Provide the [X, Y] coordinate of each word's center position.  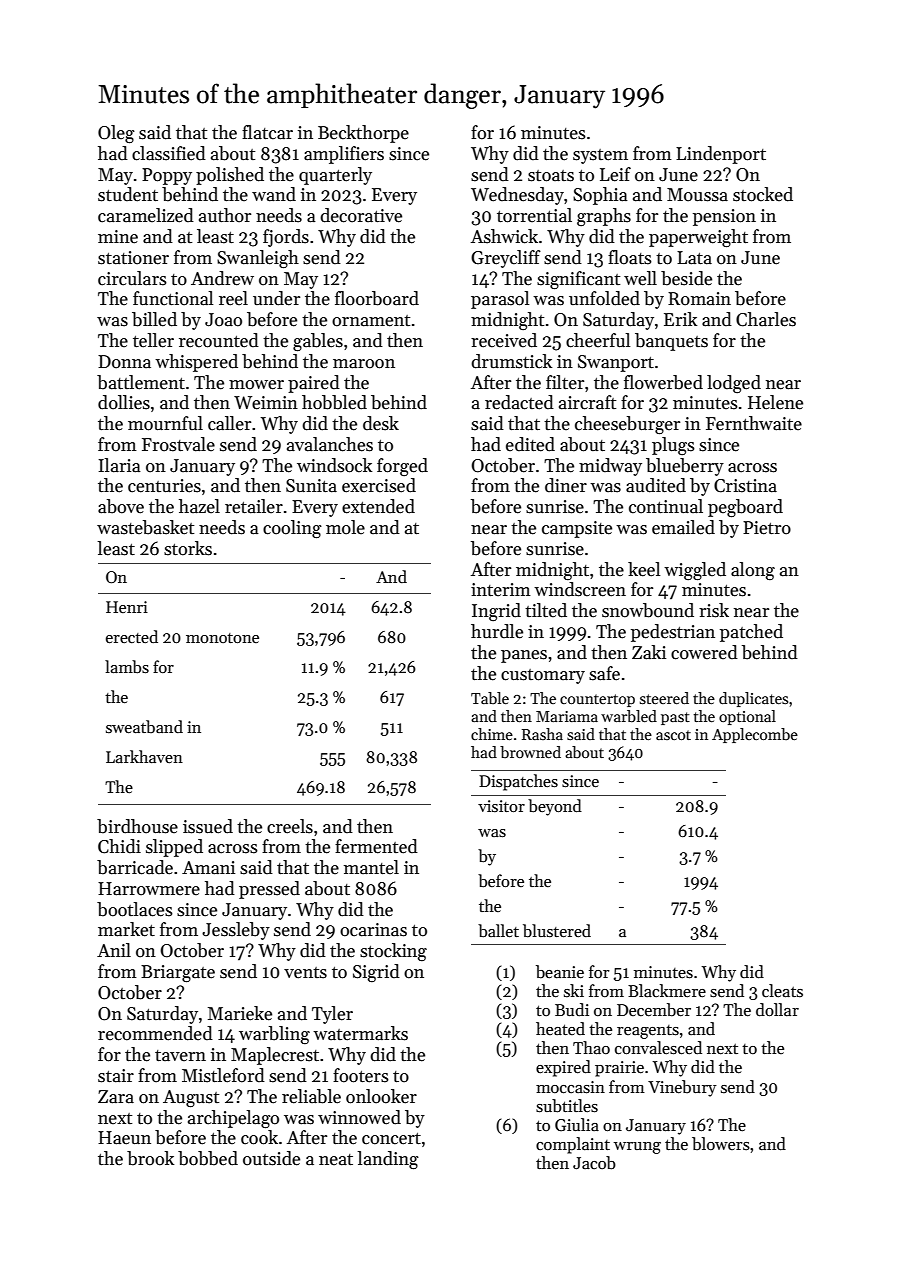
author [225, 215]
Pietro [767, 528]
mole [345, 527]
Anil [114, 950]
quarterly [335, 176]
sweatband [144, 726]
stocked [763, 194]
